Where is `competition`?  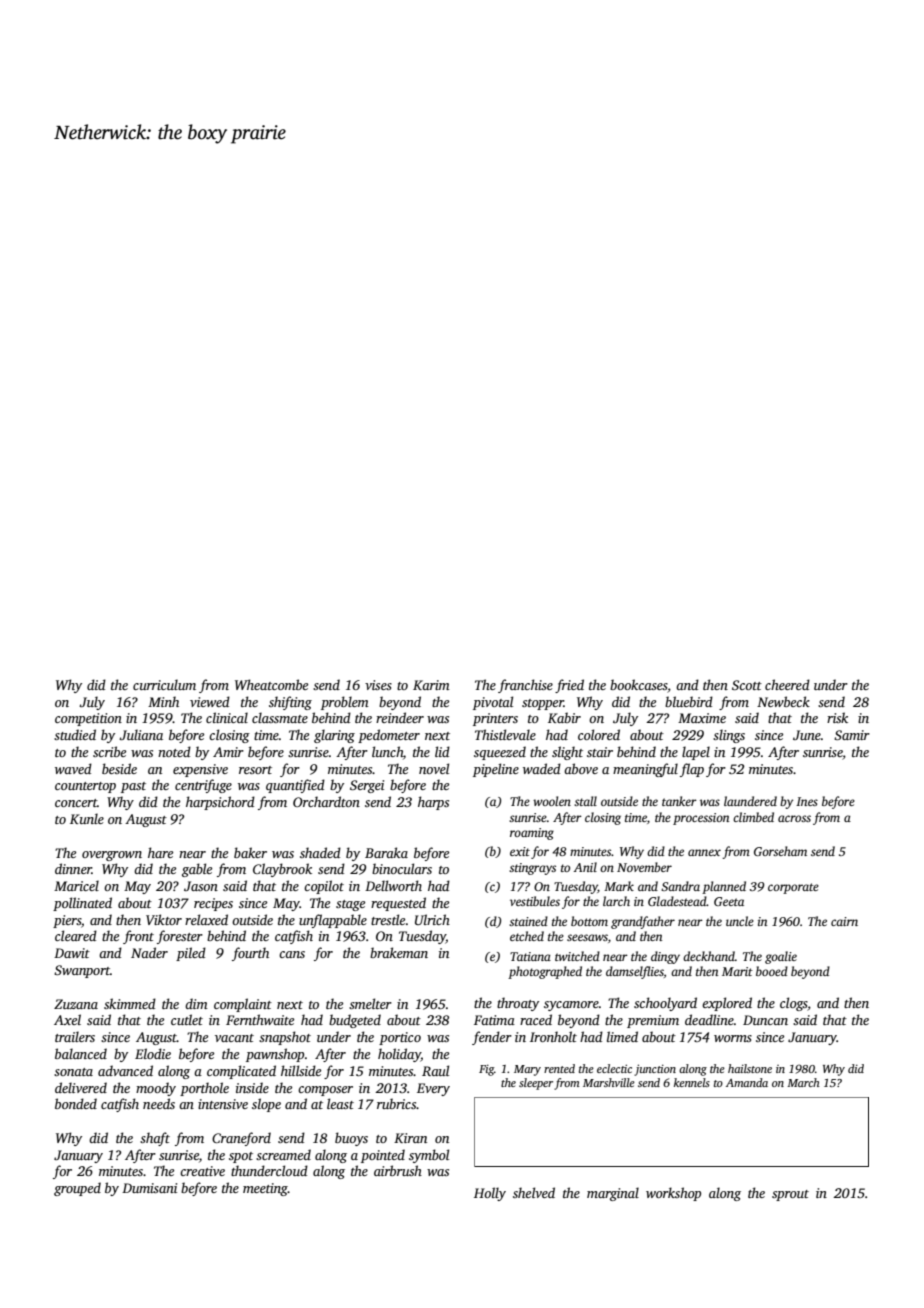
competition is located at coordinates (88, 719).
